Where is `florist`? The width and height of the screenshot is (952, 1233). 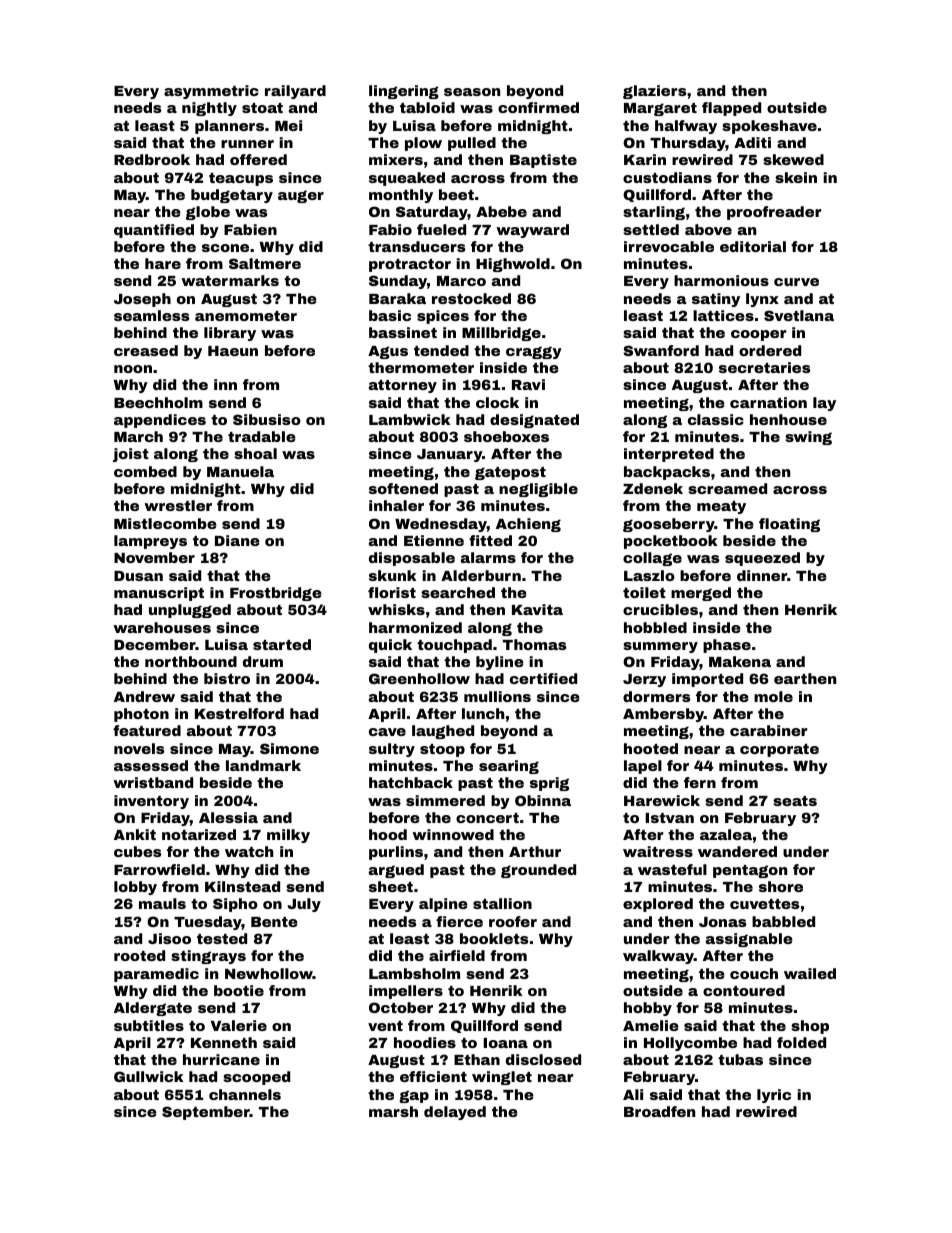 florist is located at coordinates (392, 592).
